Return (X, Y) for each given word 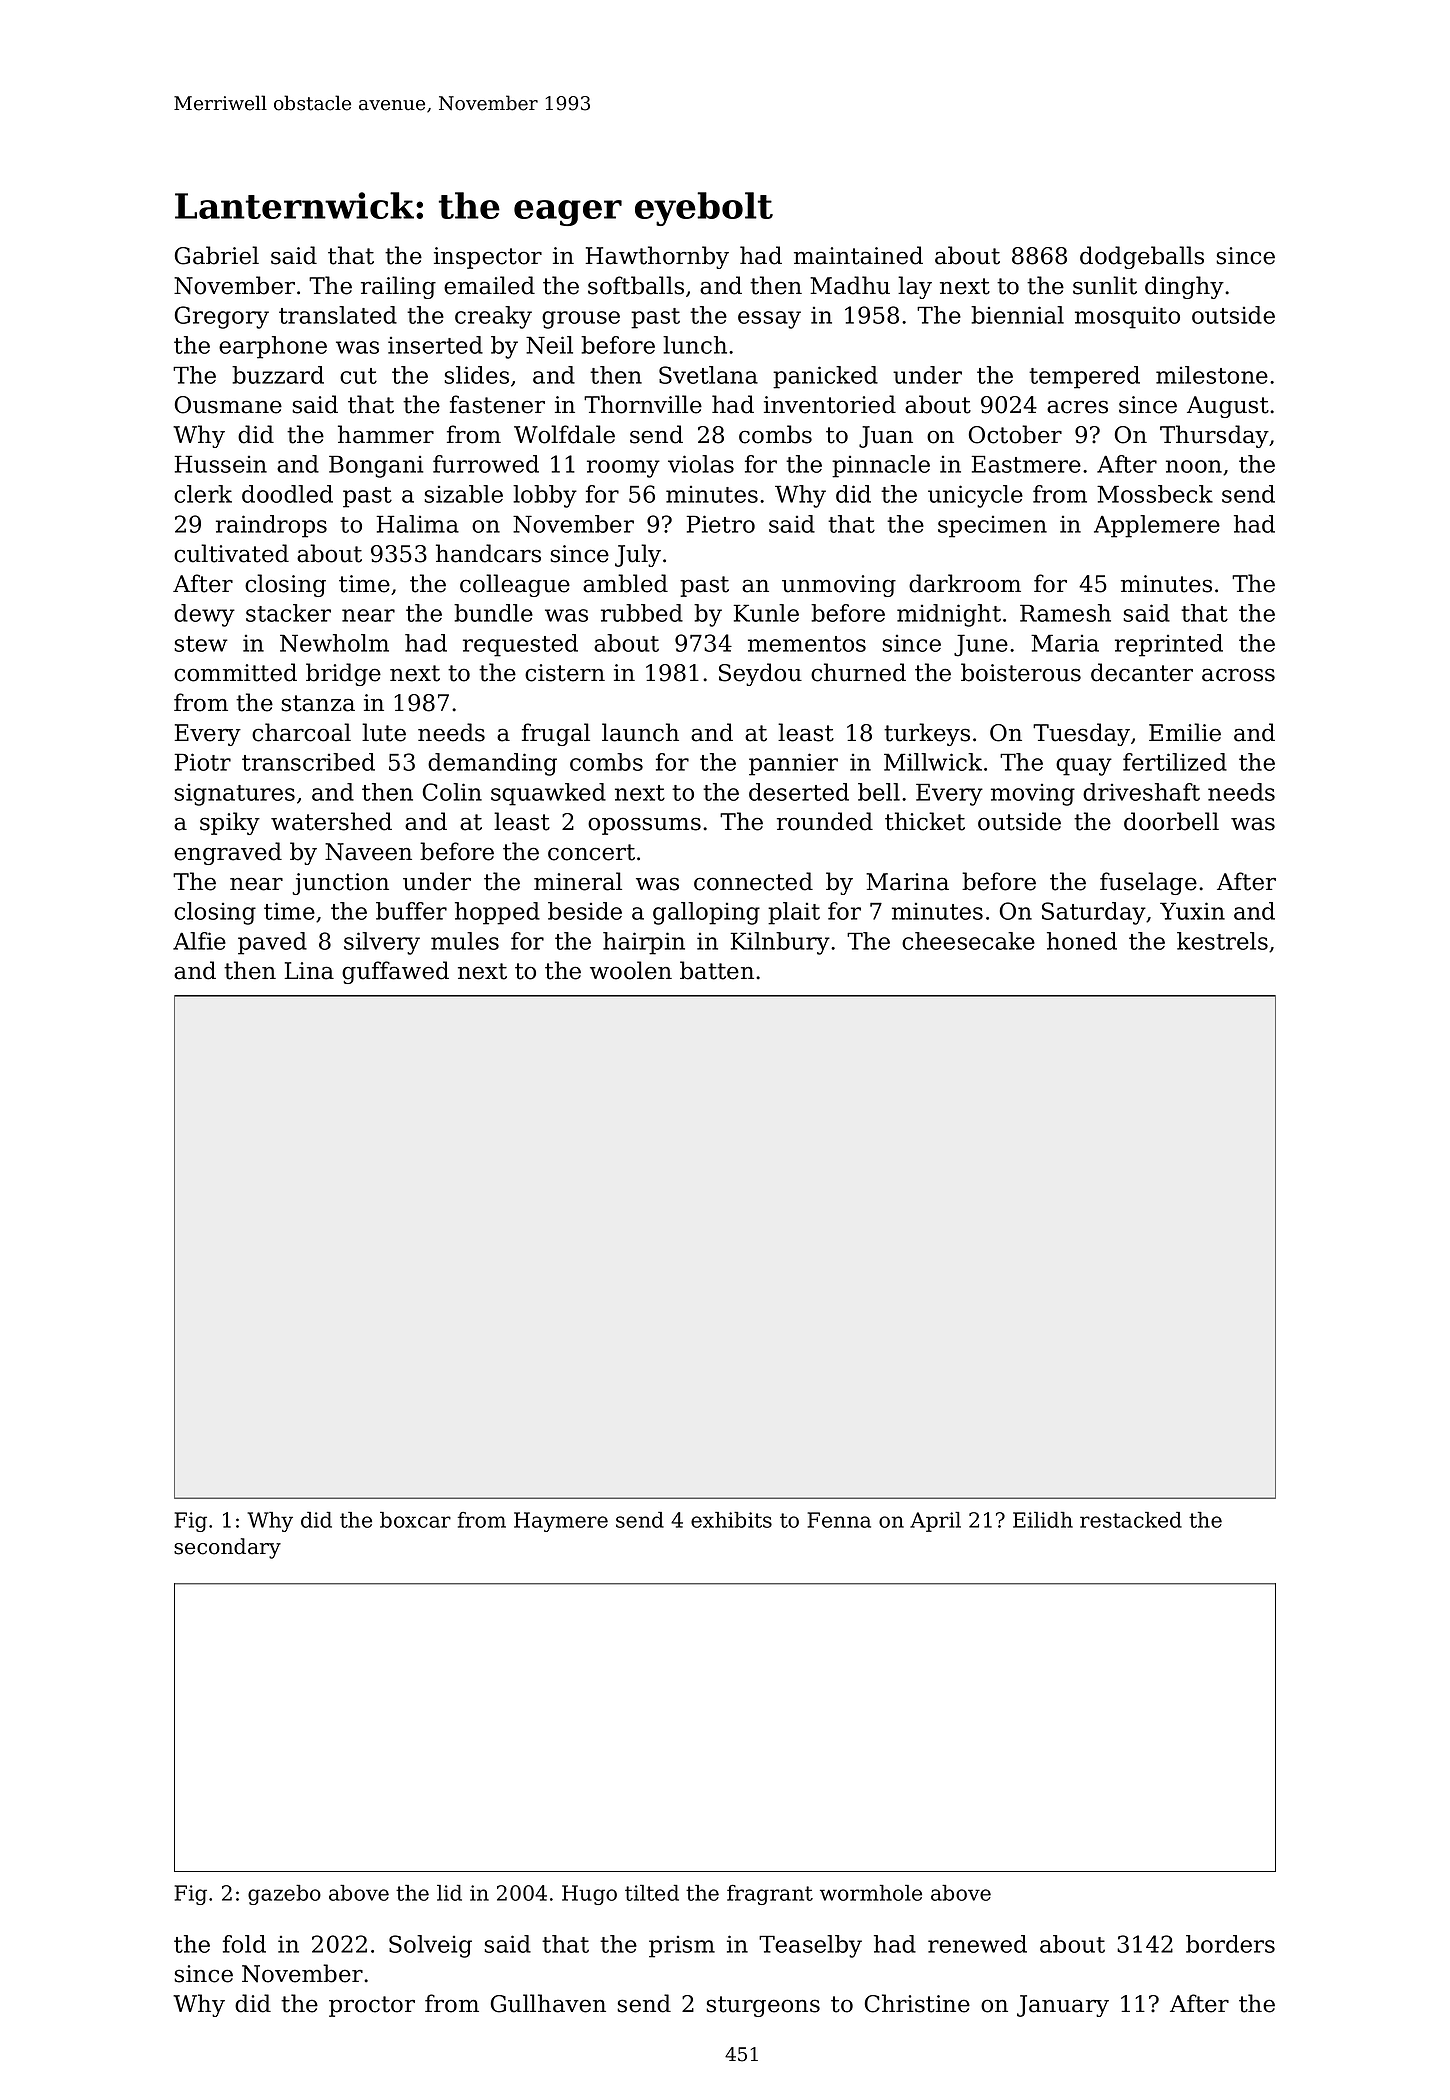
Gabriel (217, 255)
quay (1084, 767)
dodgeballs (1142, 257)
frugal (556, 734)
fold (244, 1944)
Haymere (561, 1522)
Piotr (202, 762)
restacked (1131, 1520)
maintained (858, 255)
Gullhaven (548, 2003)
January (1063, 2006)
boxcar (415, 1520)
